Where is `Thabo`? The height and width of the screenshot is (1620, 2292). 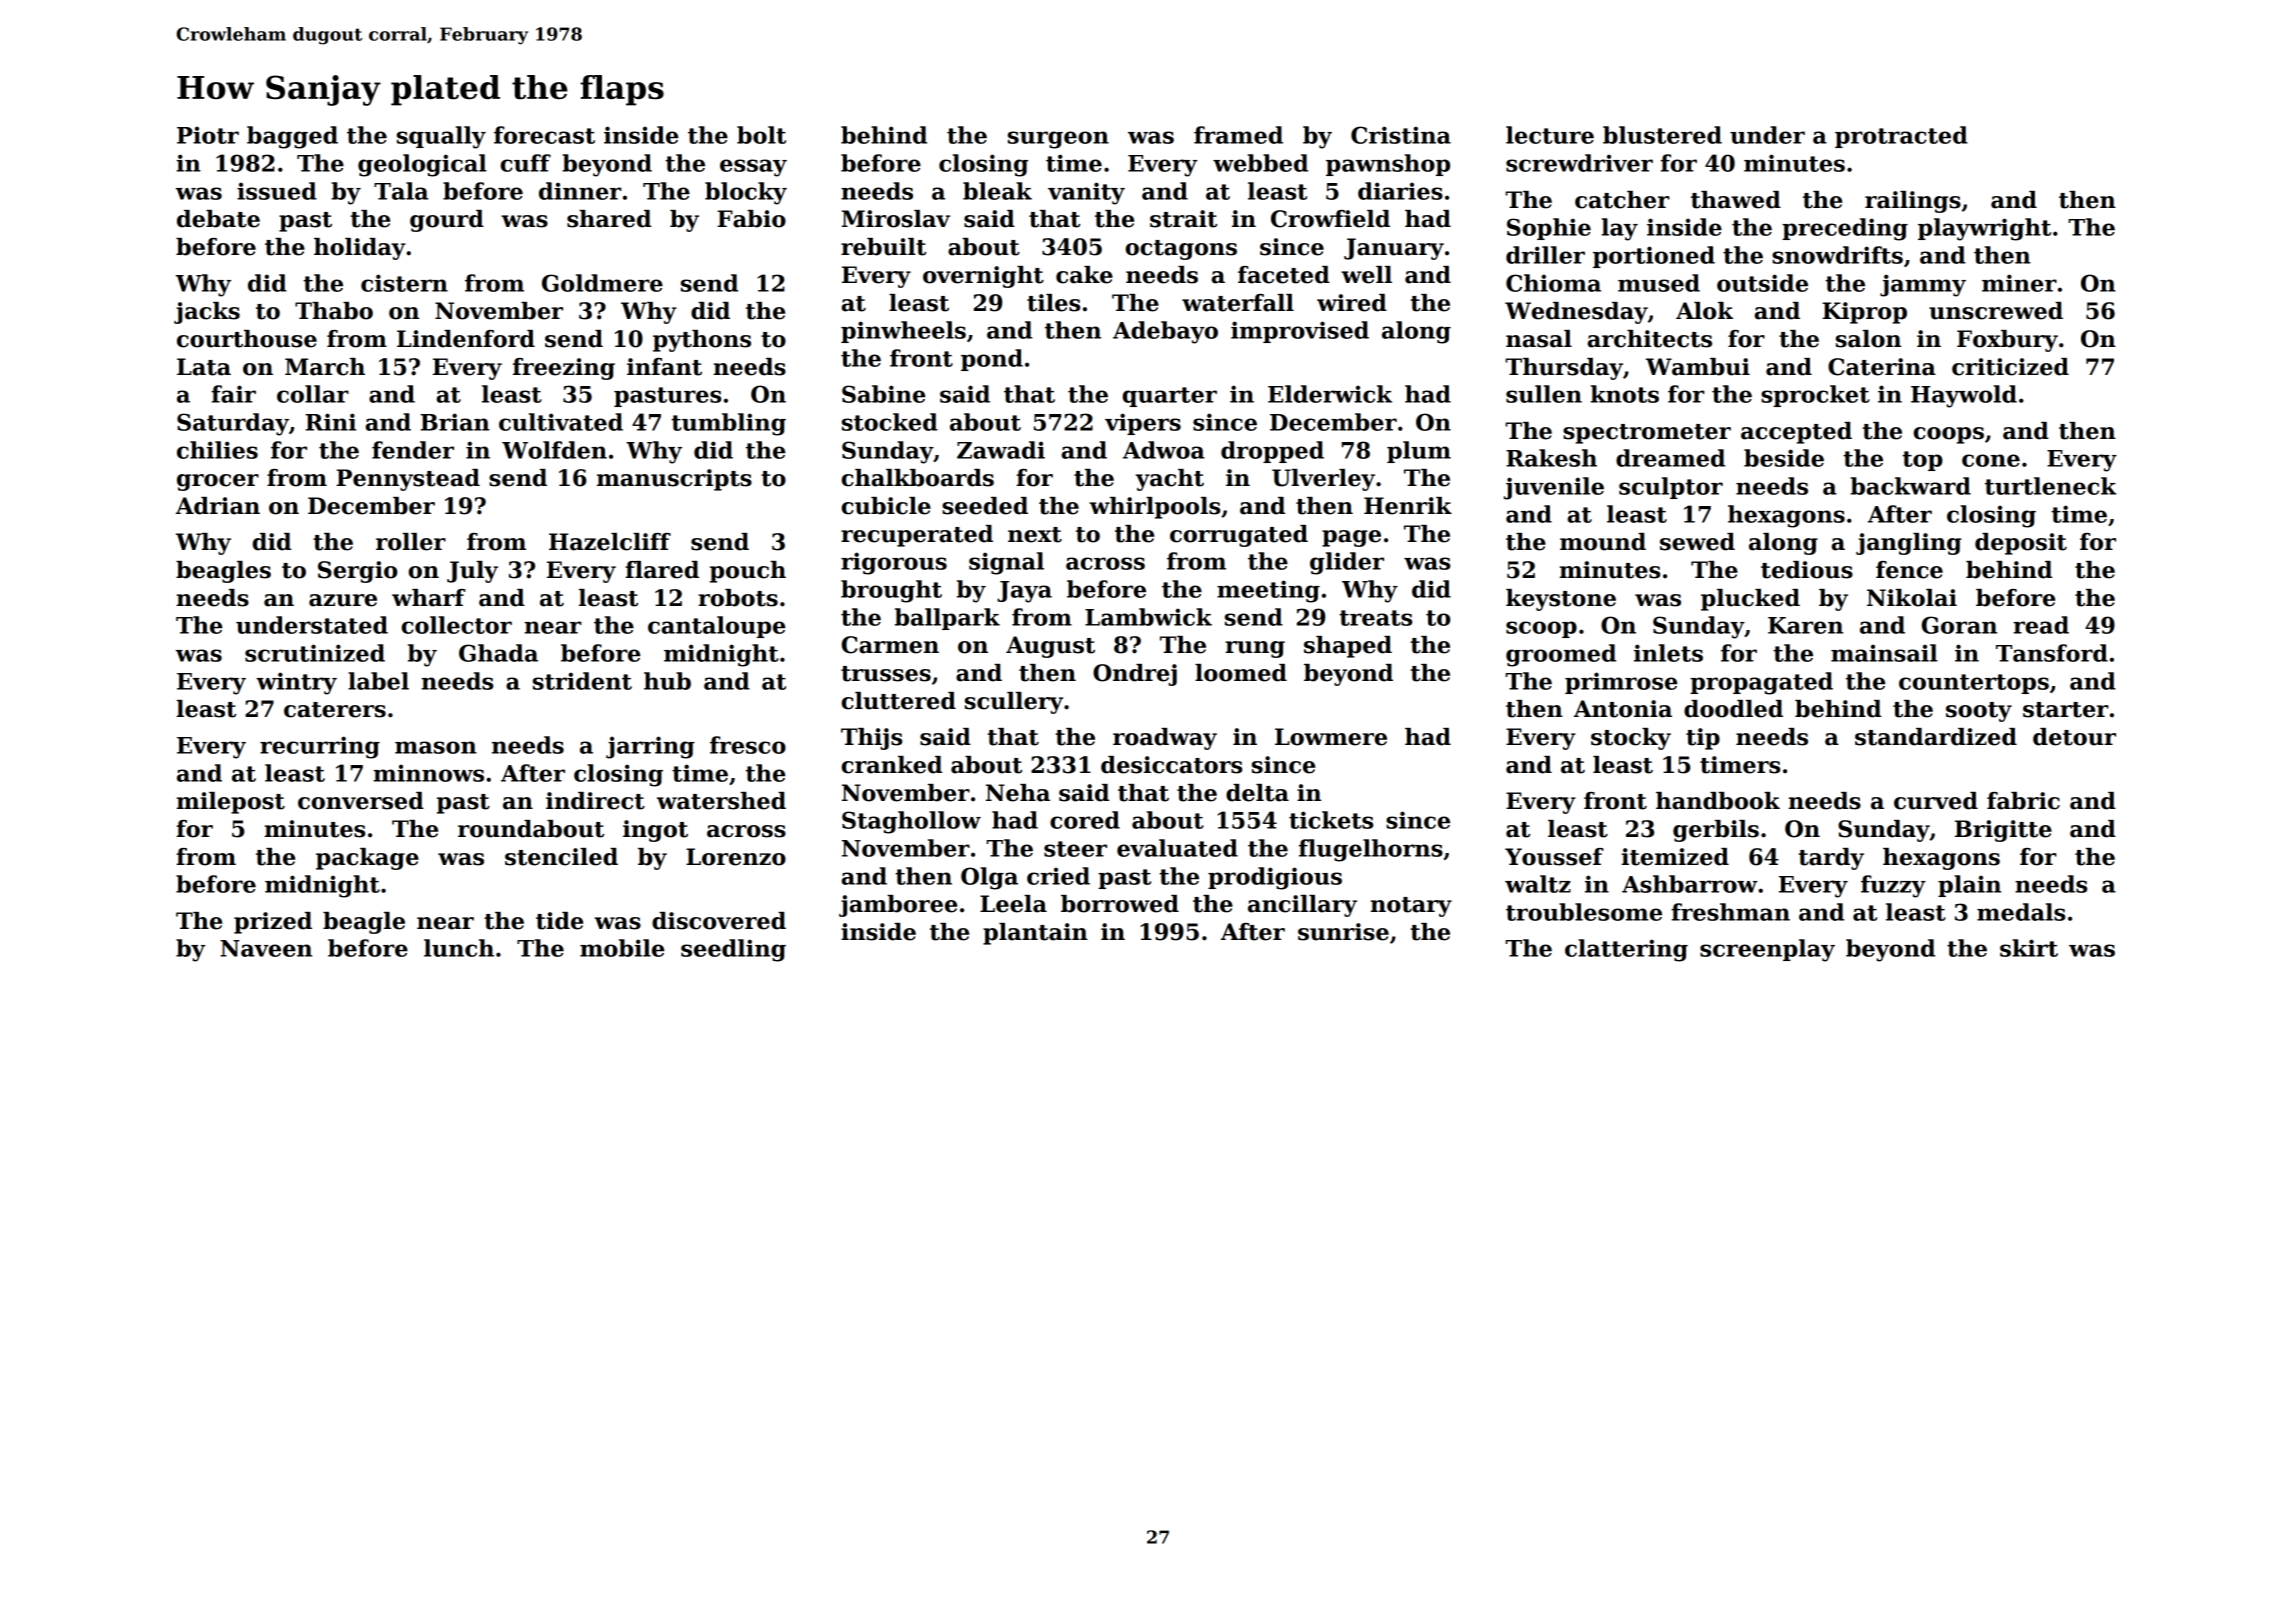 Thabo is located at coordinates (334, 311).
